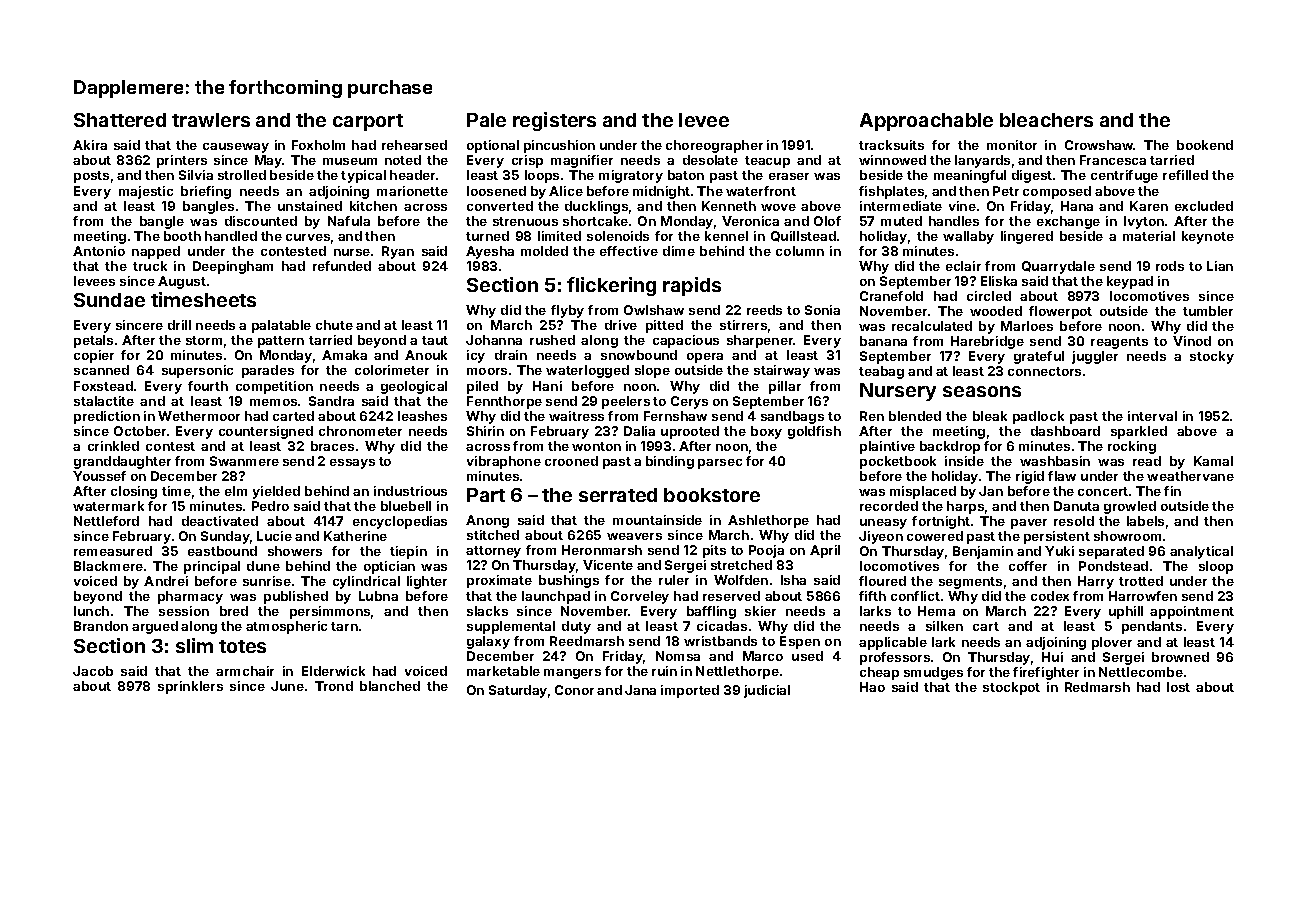 The width and height of the screenshot is (1308, 924). I want to click on pincushion, so click(559, 146).
